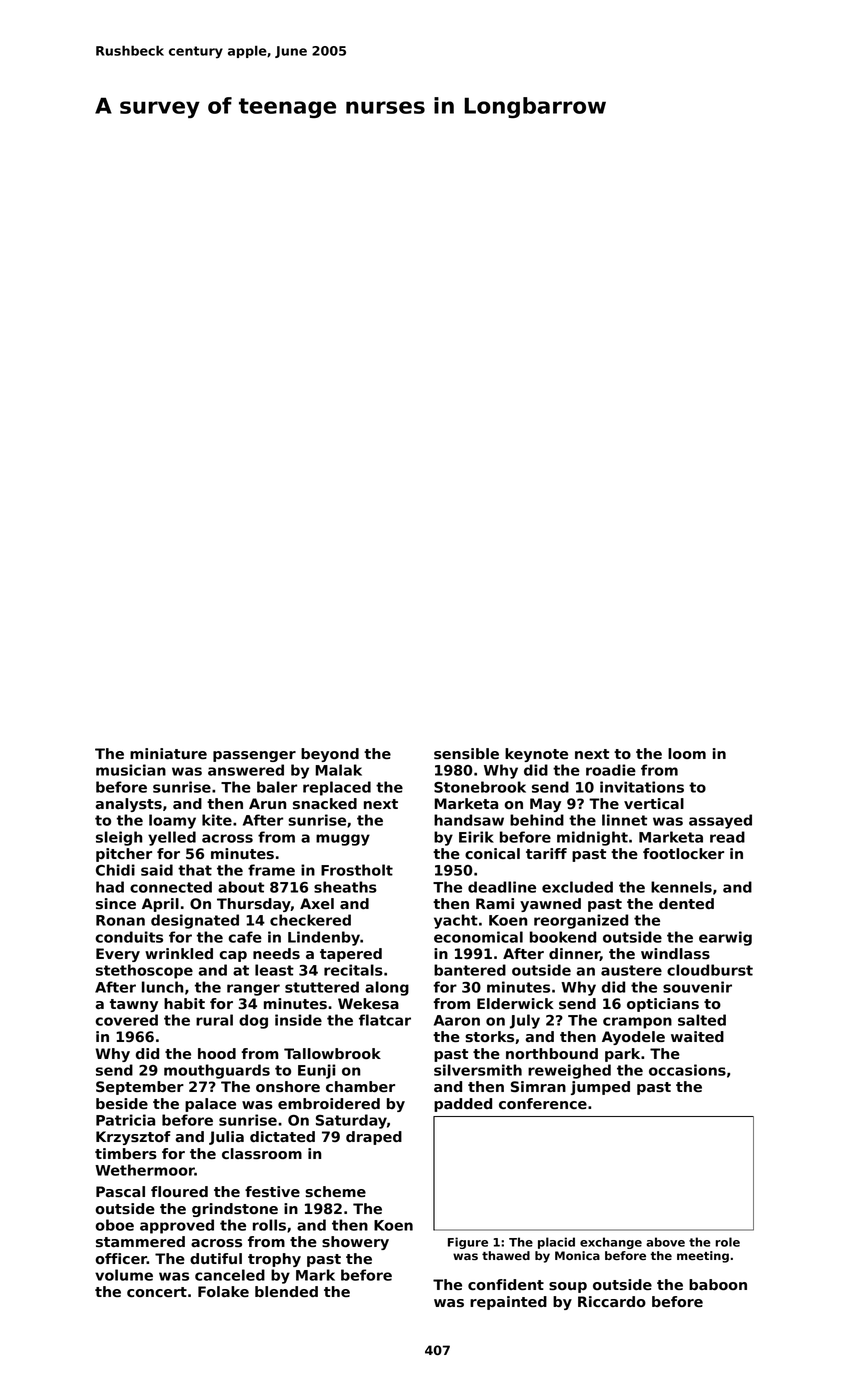 The width and height of the screenshot is (849, 1400). What do you see at coordinates (217, 1071) in the screenshot?
I see `mouthguards` at bounding box center [217, 1071].
